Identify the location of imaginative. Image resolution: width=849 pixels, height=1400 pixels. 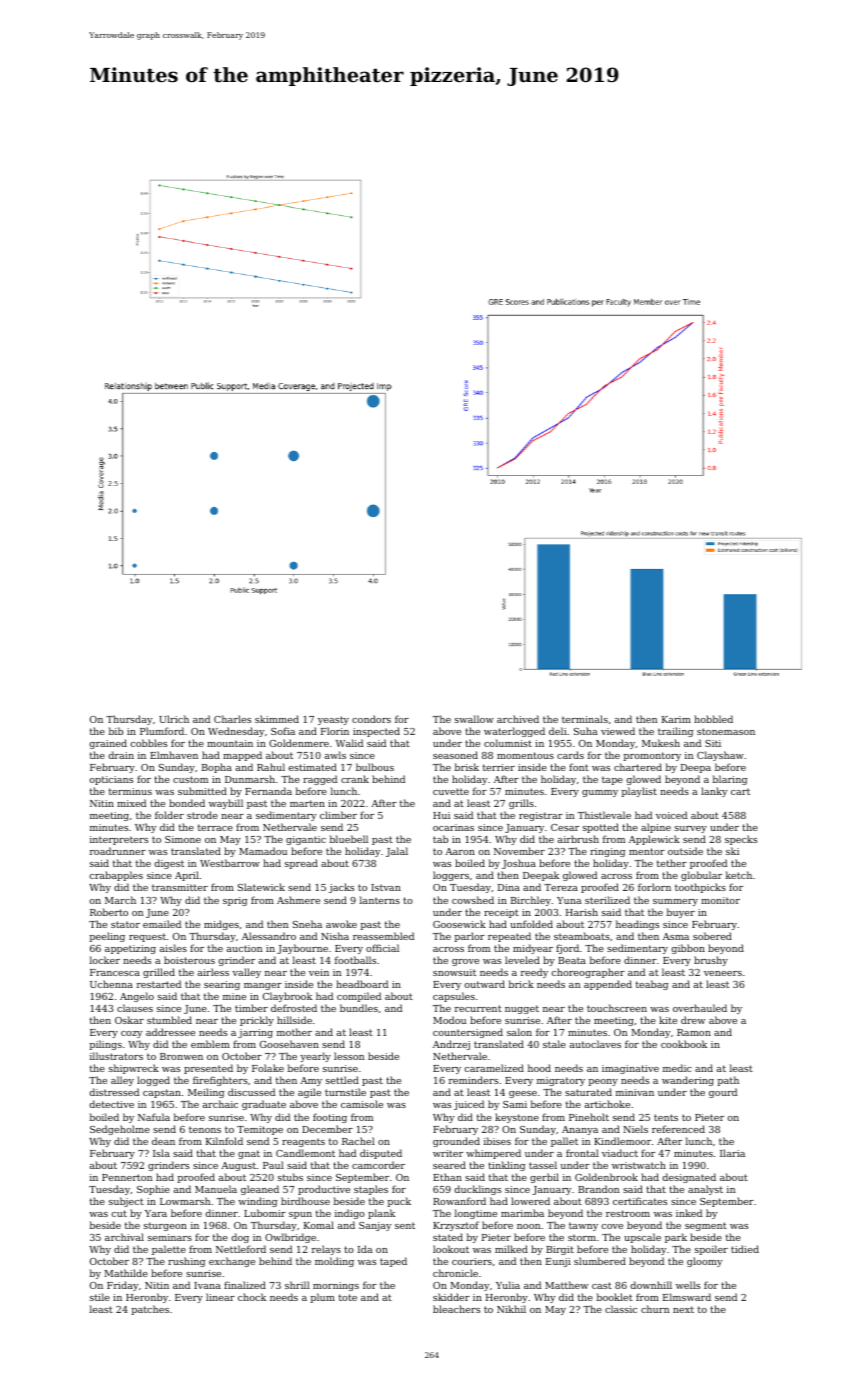
(630, 1069).
